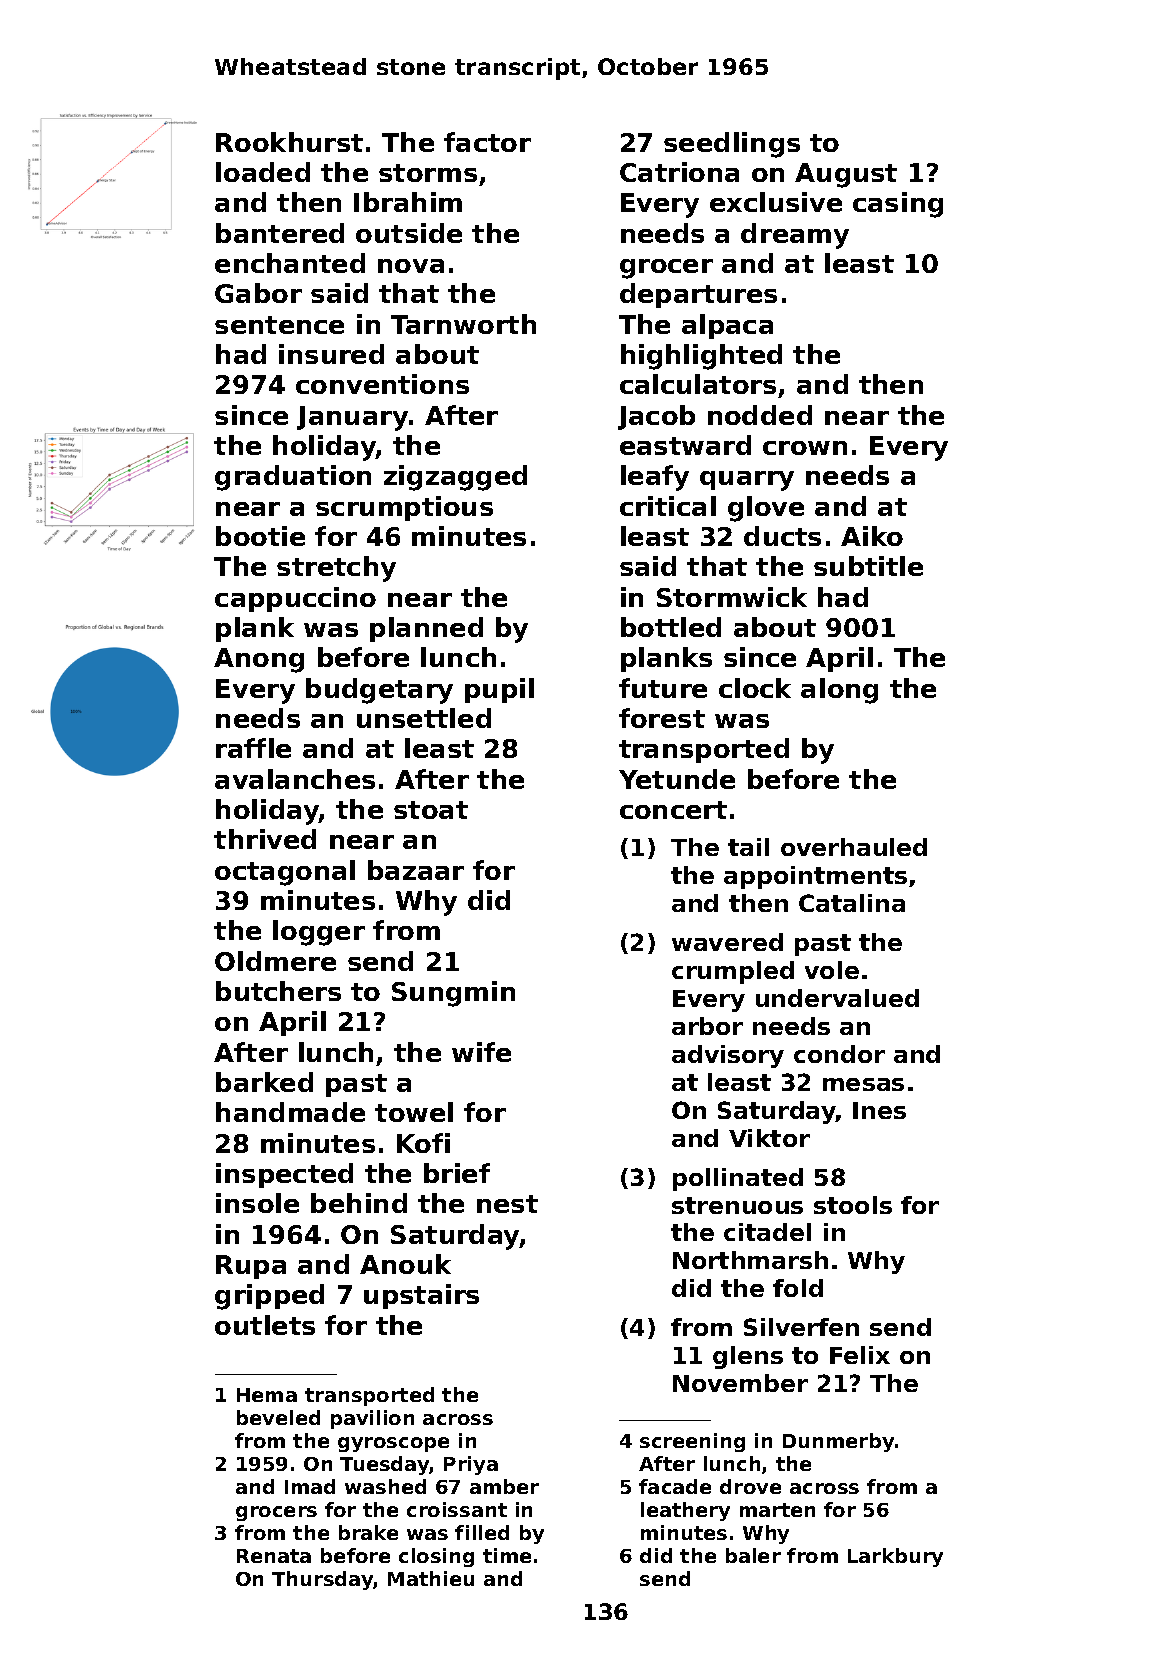 The width and height of the screenshot is (1165, 1654). Describe the element at coordinates (839, 1054) in the screenshot. I see `condor` at that location.
